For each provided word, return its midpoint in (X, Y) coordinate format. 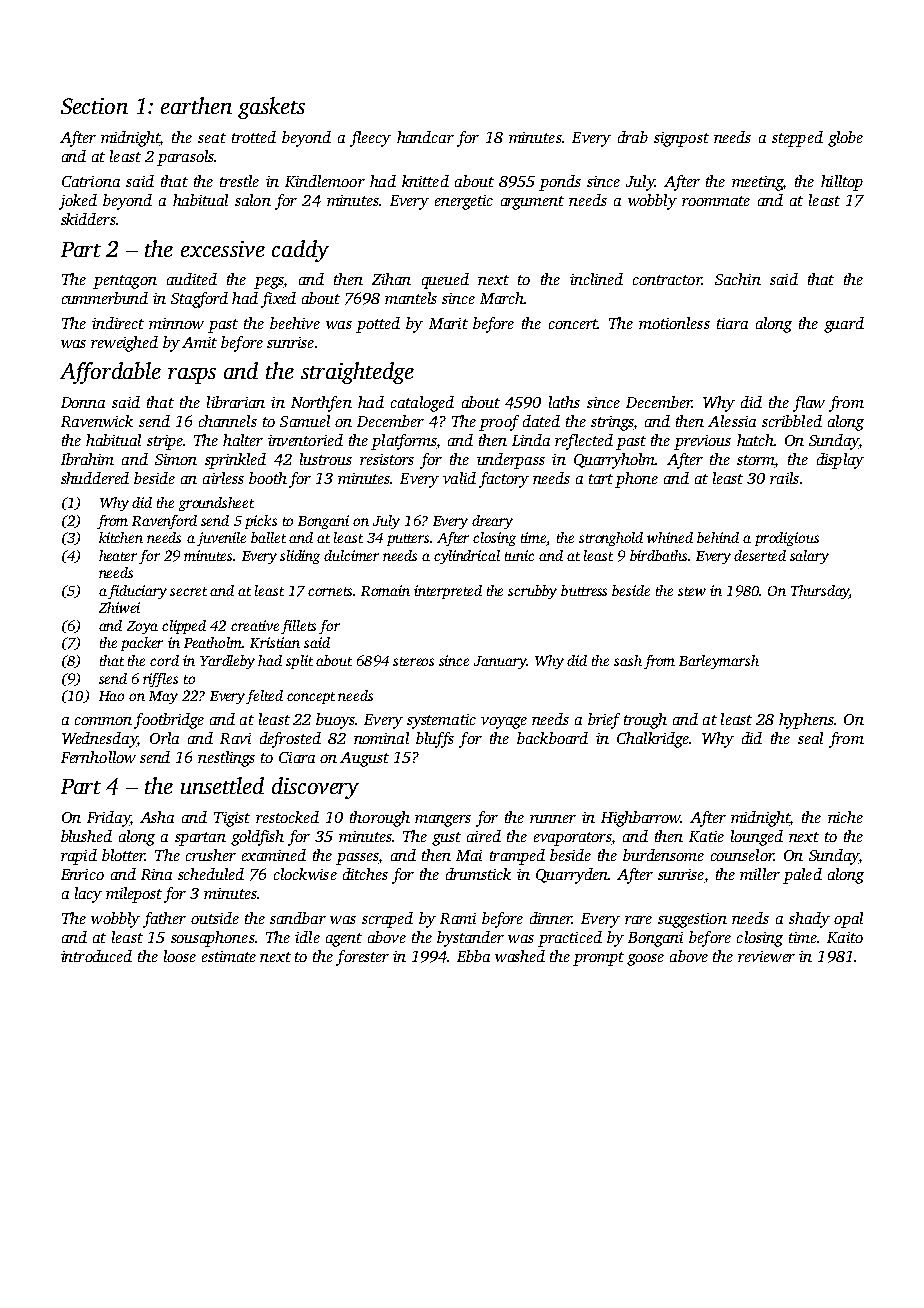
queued (445, 281)
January (500, 662)
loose (180, 956)
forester (362, 958)
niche (845, 817)
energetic (464, 202)
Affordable (110, 373)
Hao (111, 696)
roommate (716, 201)
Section (94, 106)
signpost (681, 139)
